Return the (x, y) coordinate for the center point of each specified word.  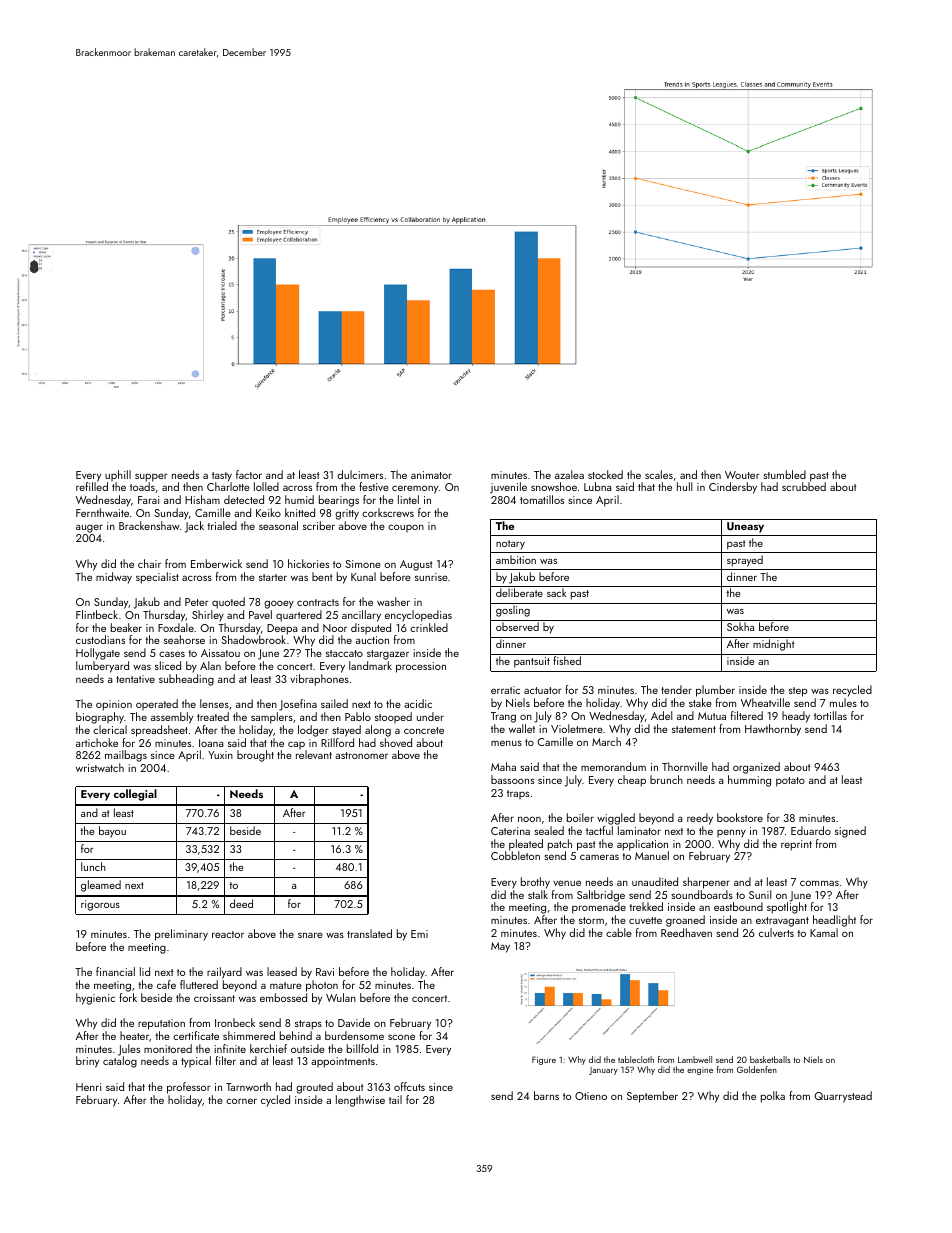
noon (529, 819)
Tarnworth (248, 1086)
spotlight (787, 908)
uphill (118, 475)
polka (773, 1097)
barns (546, 1095)
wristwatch (100, 767)
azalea (569, 474)
